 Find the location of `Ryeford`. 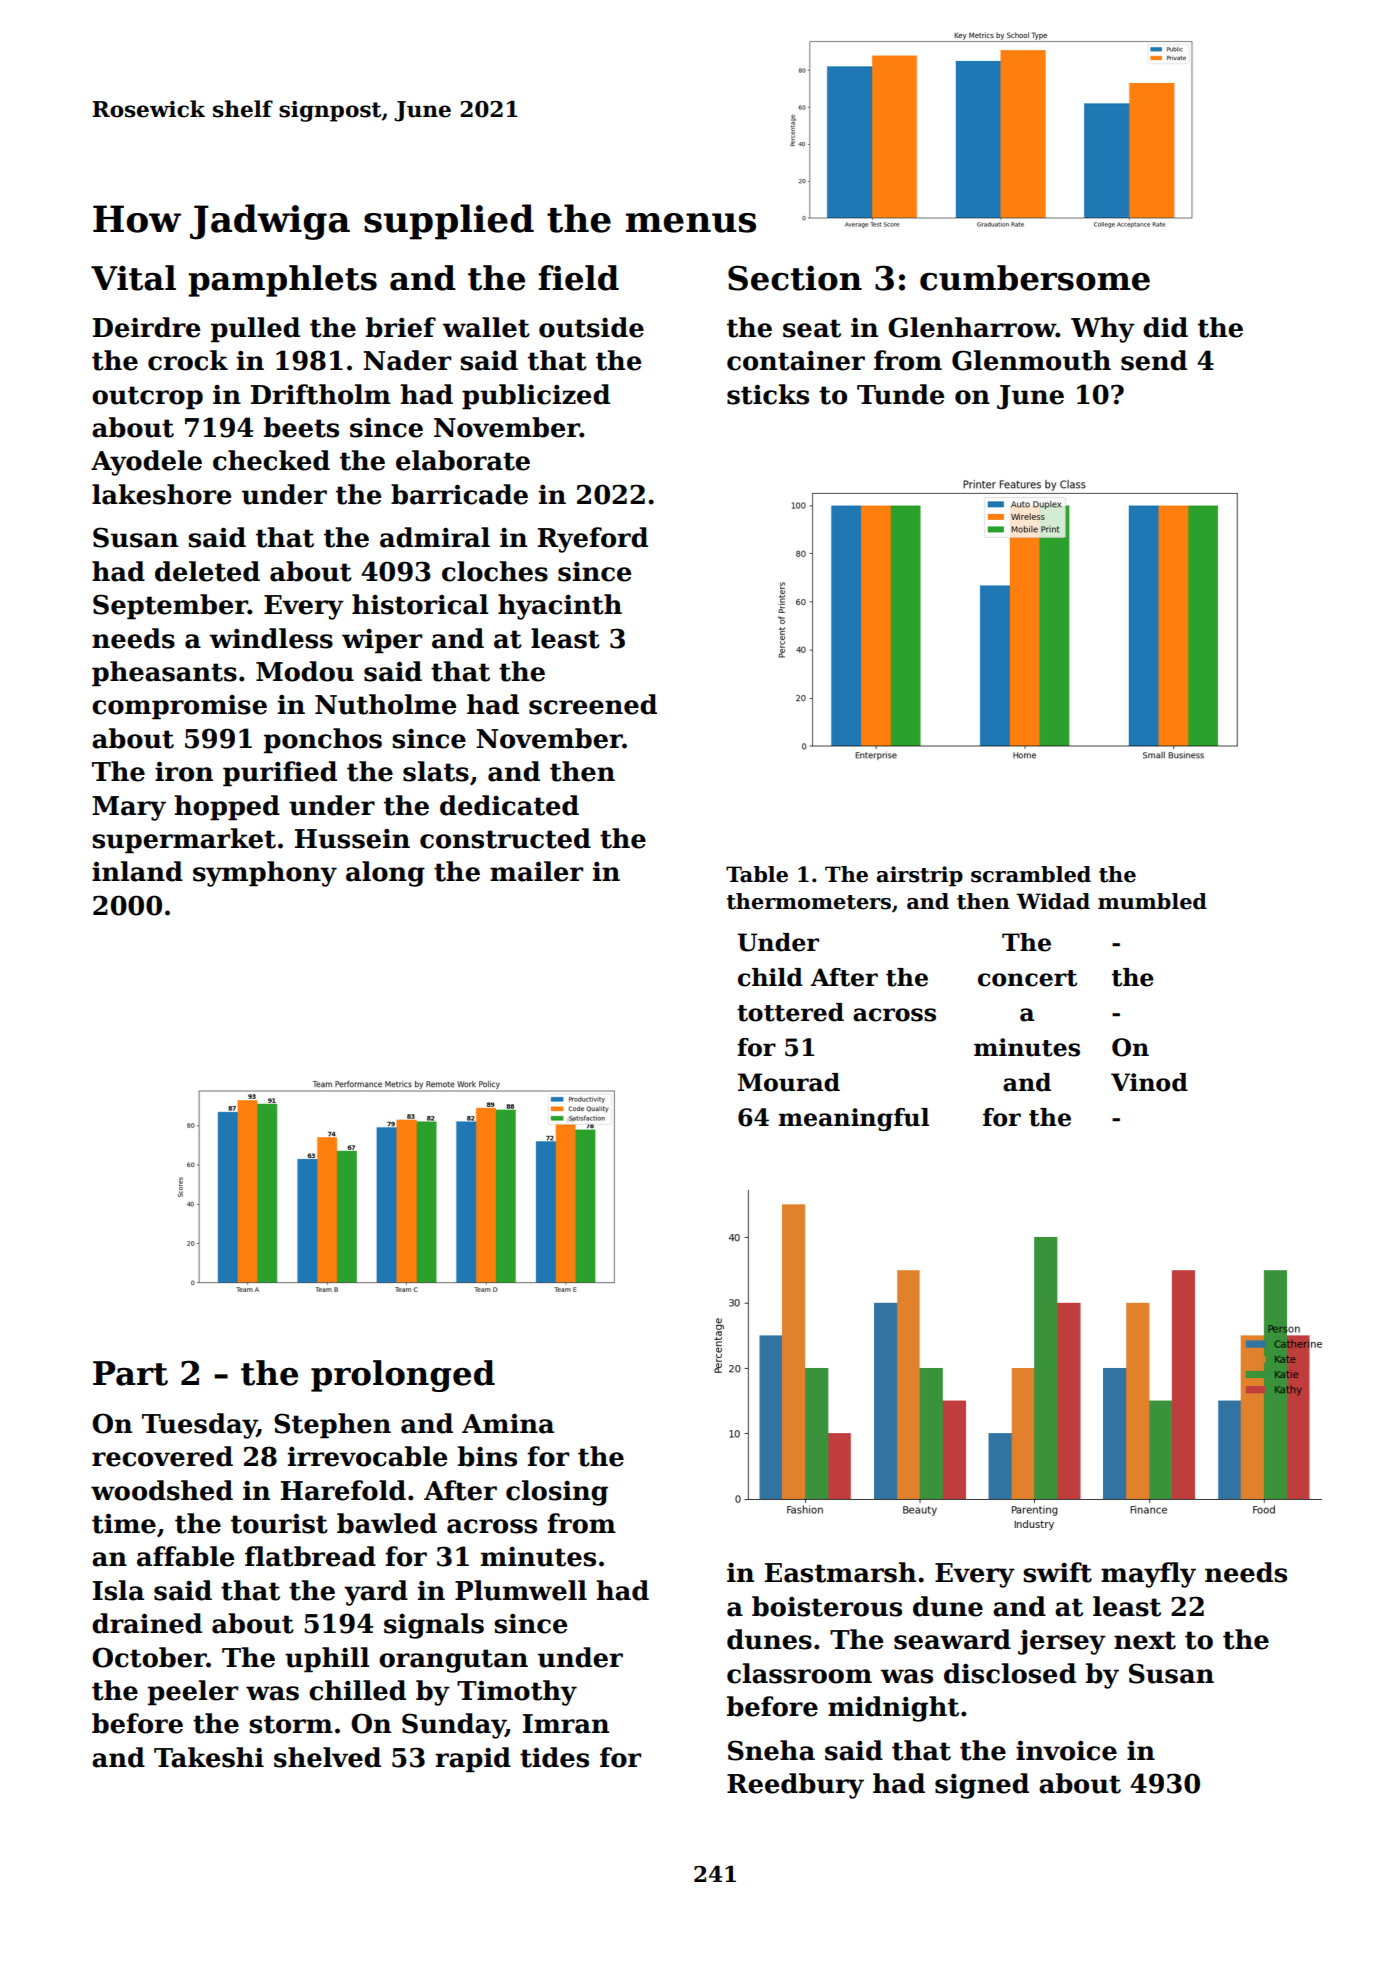

Ryeford is located at coordinates (593, 540).
